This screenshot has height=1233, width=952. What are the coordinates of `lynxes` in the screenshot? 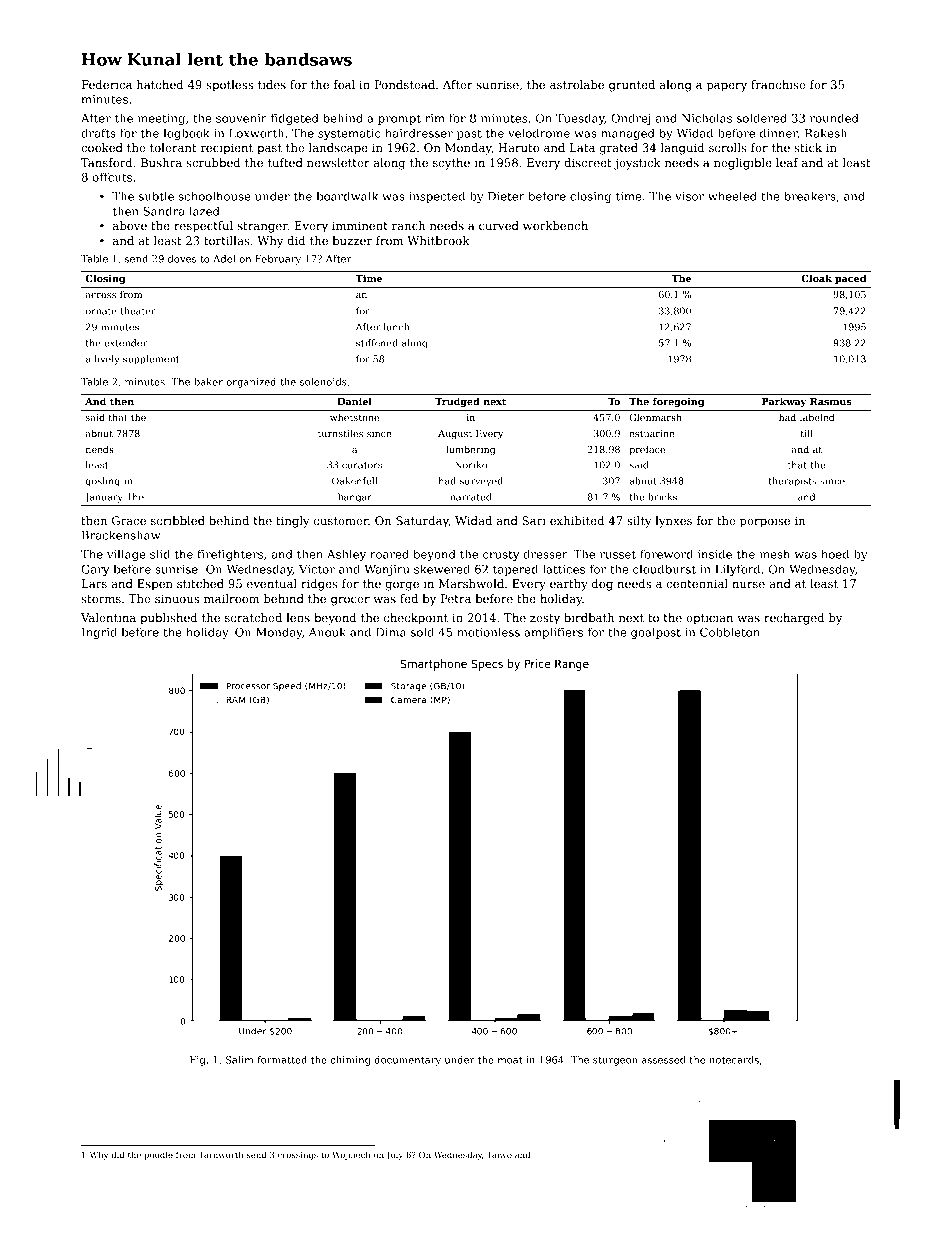 It's located at (673, 522).
